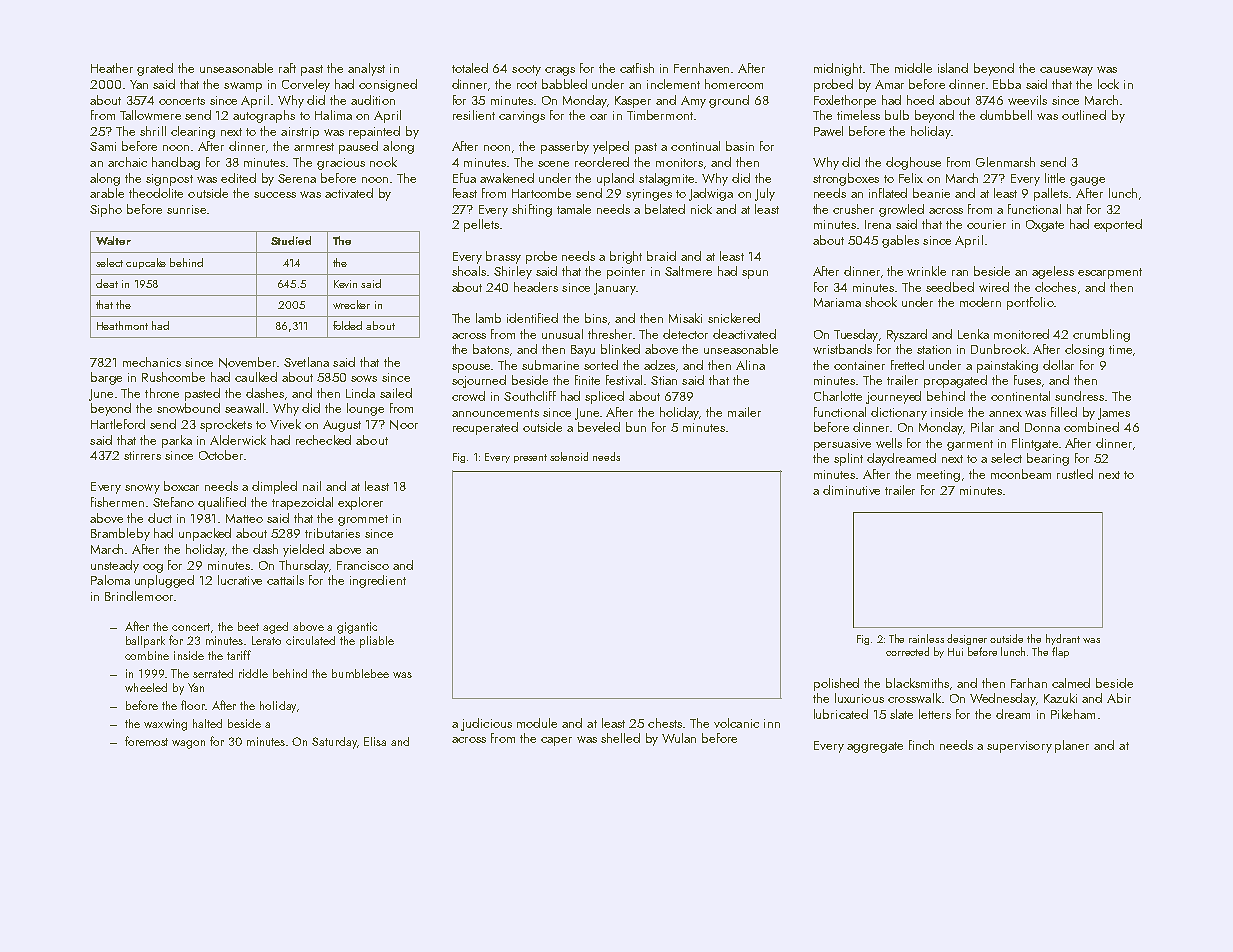  Describe the element at coordinates (145, 642) in the document. I see `ballpark` at that location.
